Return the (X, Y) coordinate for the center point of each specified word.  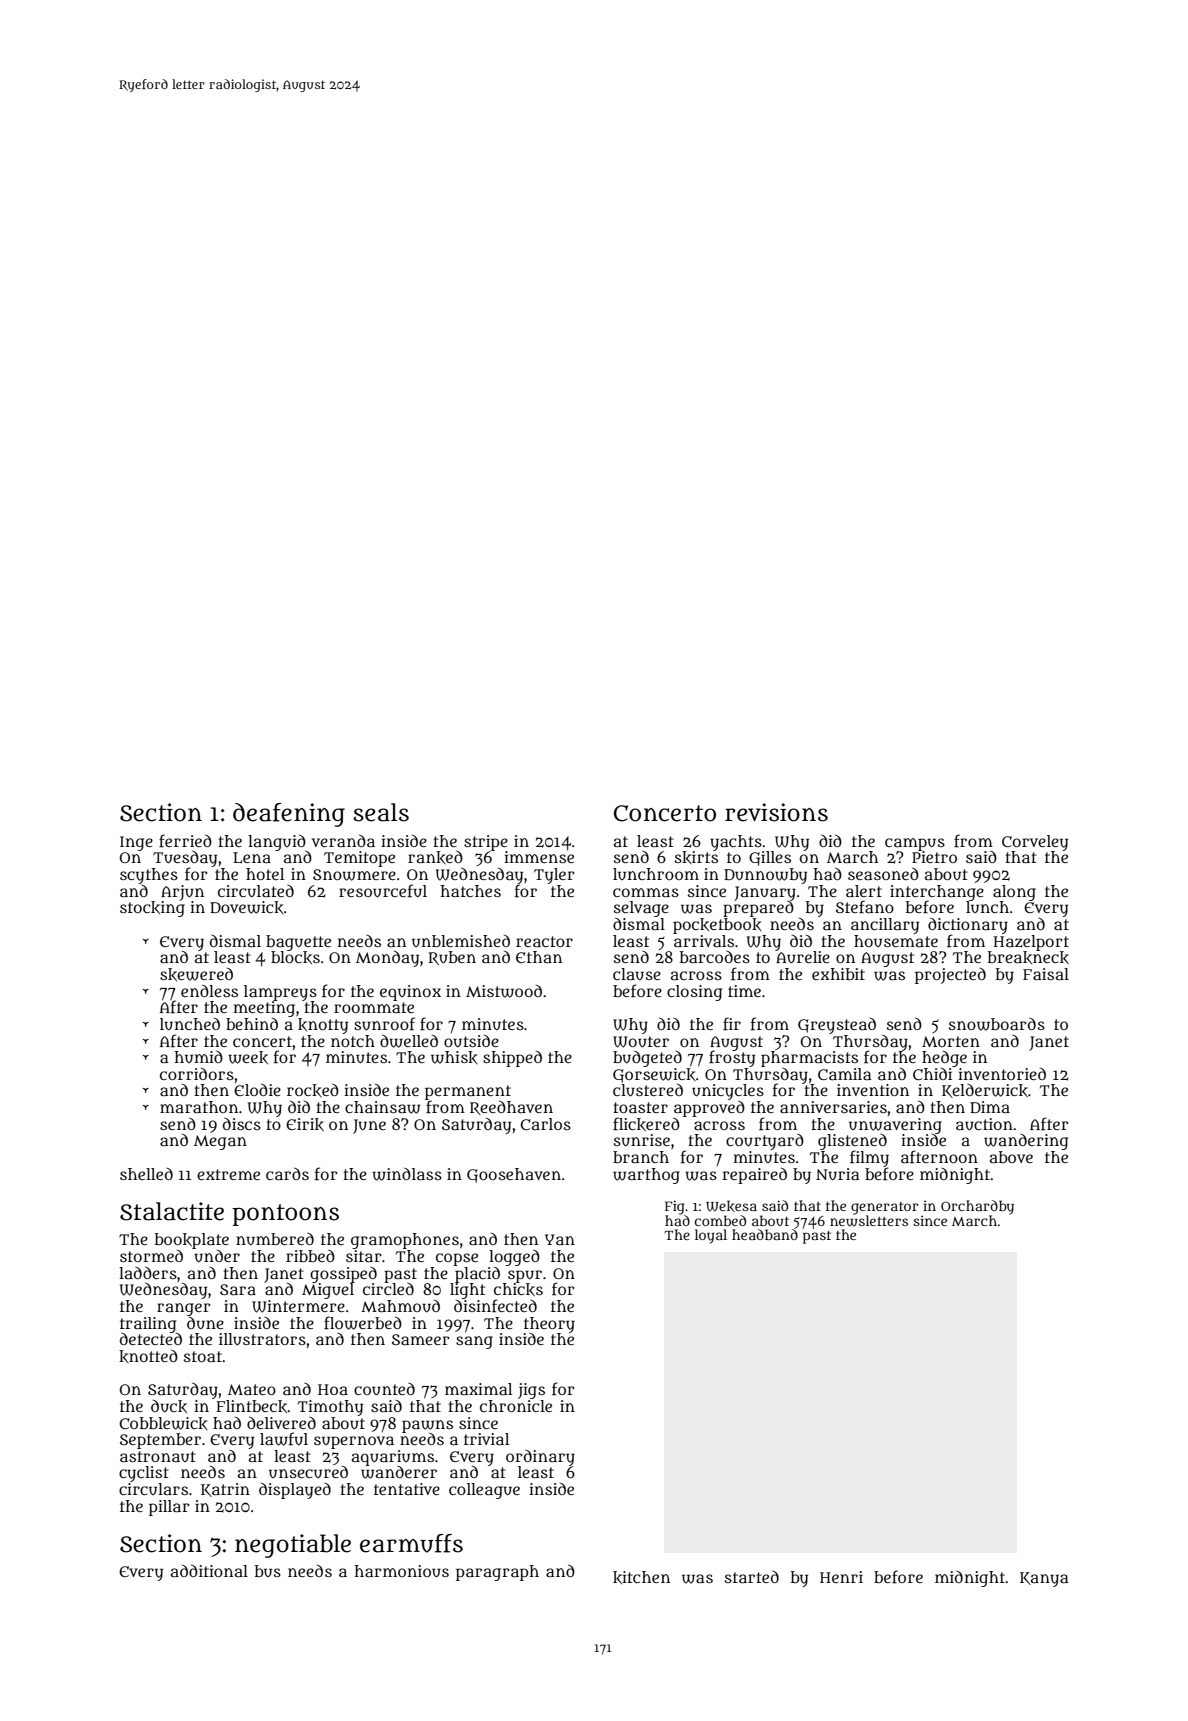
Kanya (1044, 1579)
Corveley (1035, 843)
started (752, 1577)
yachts (736, 843)
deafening (289, 815)
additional (209, 1571)
